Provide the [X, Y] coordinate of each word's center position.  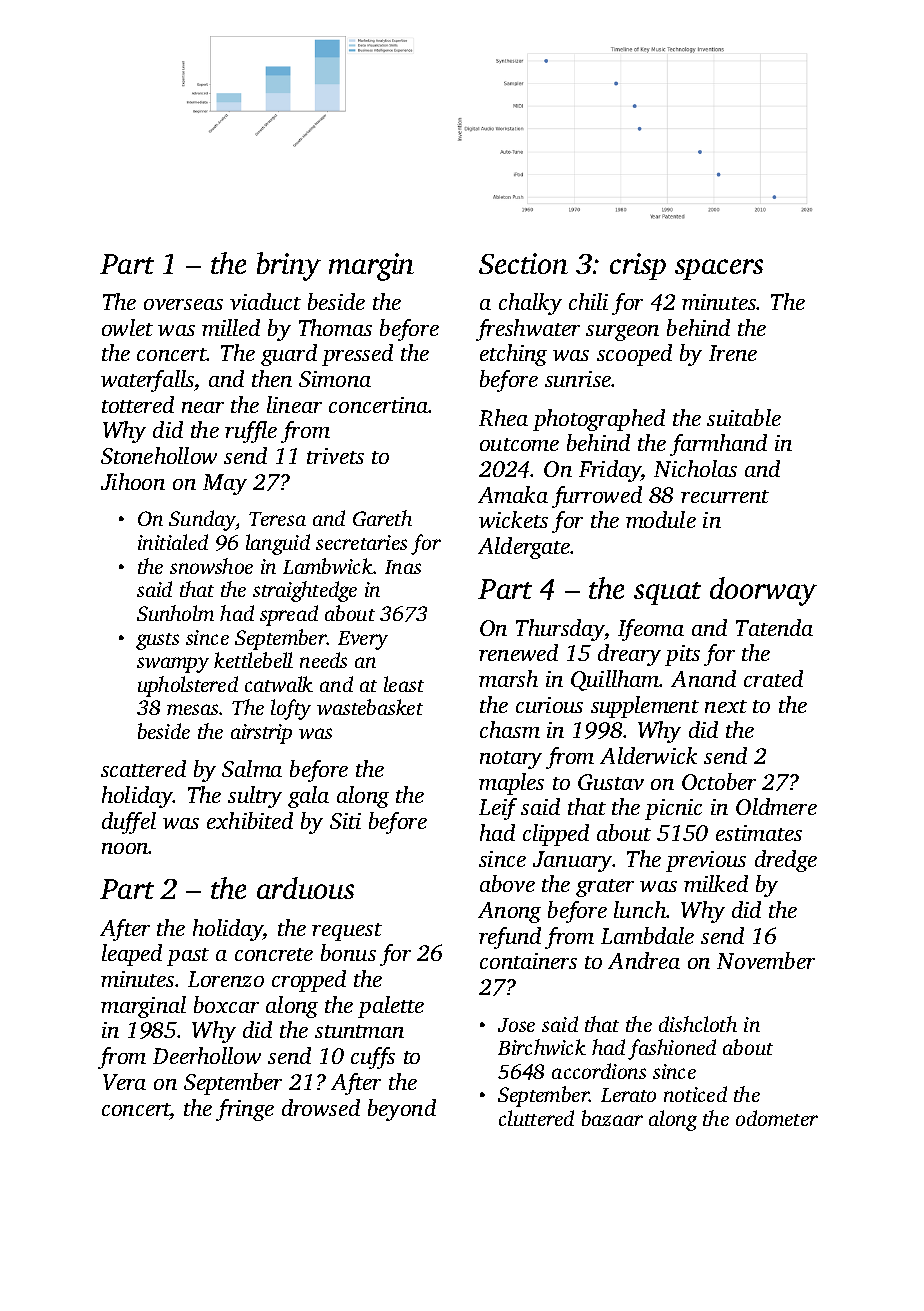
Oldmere [776, 806]
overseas [183, 304]
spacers [719, 269]
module [661, 519]
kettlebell [253, 660]
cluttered [536, 1118]
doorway [763, 591]
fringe [245, 1110]
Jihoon [133, 481]
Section [523, 263]
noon [125, 848]
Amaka [513, 494]
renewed [518, 652]
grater [605, 888]
